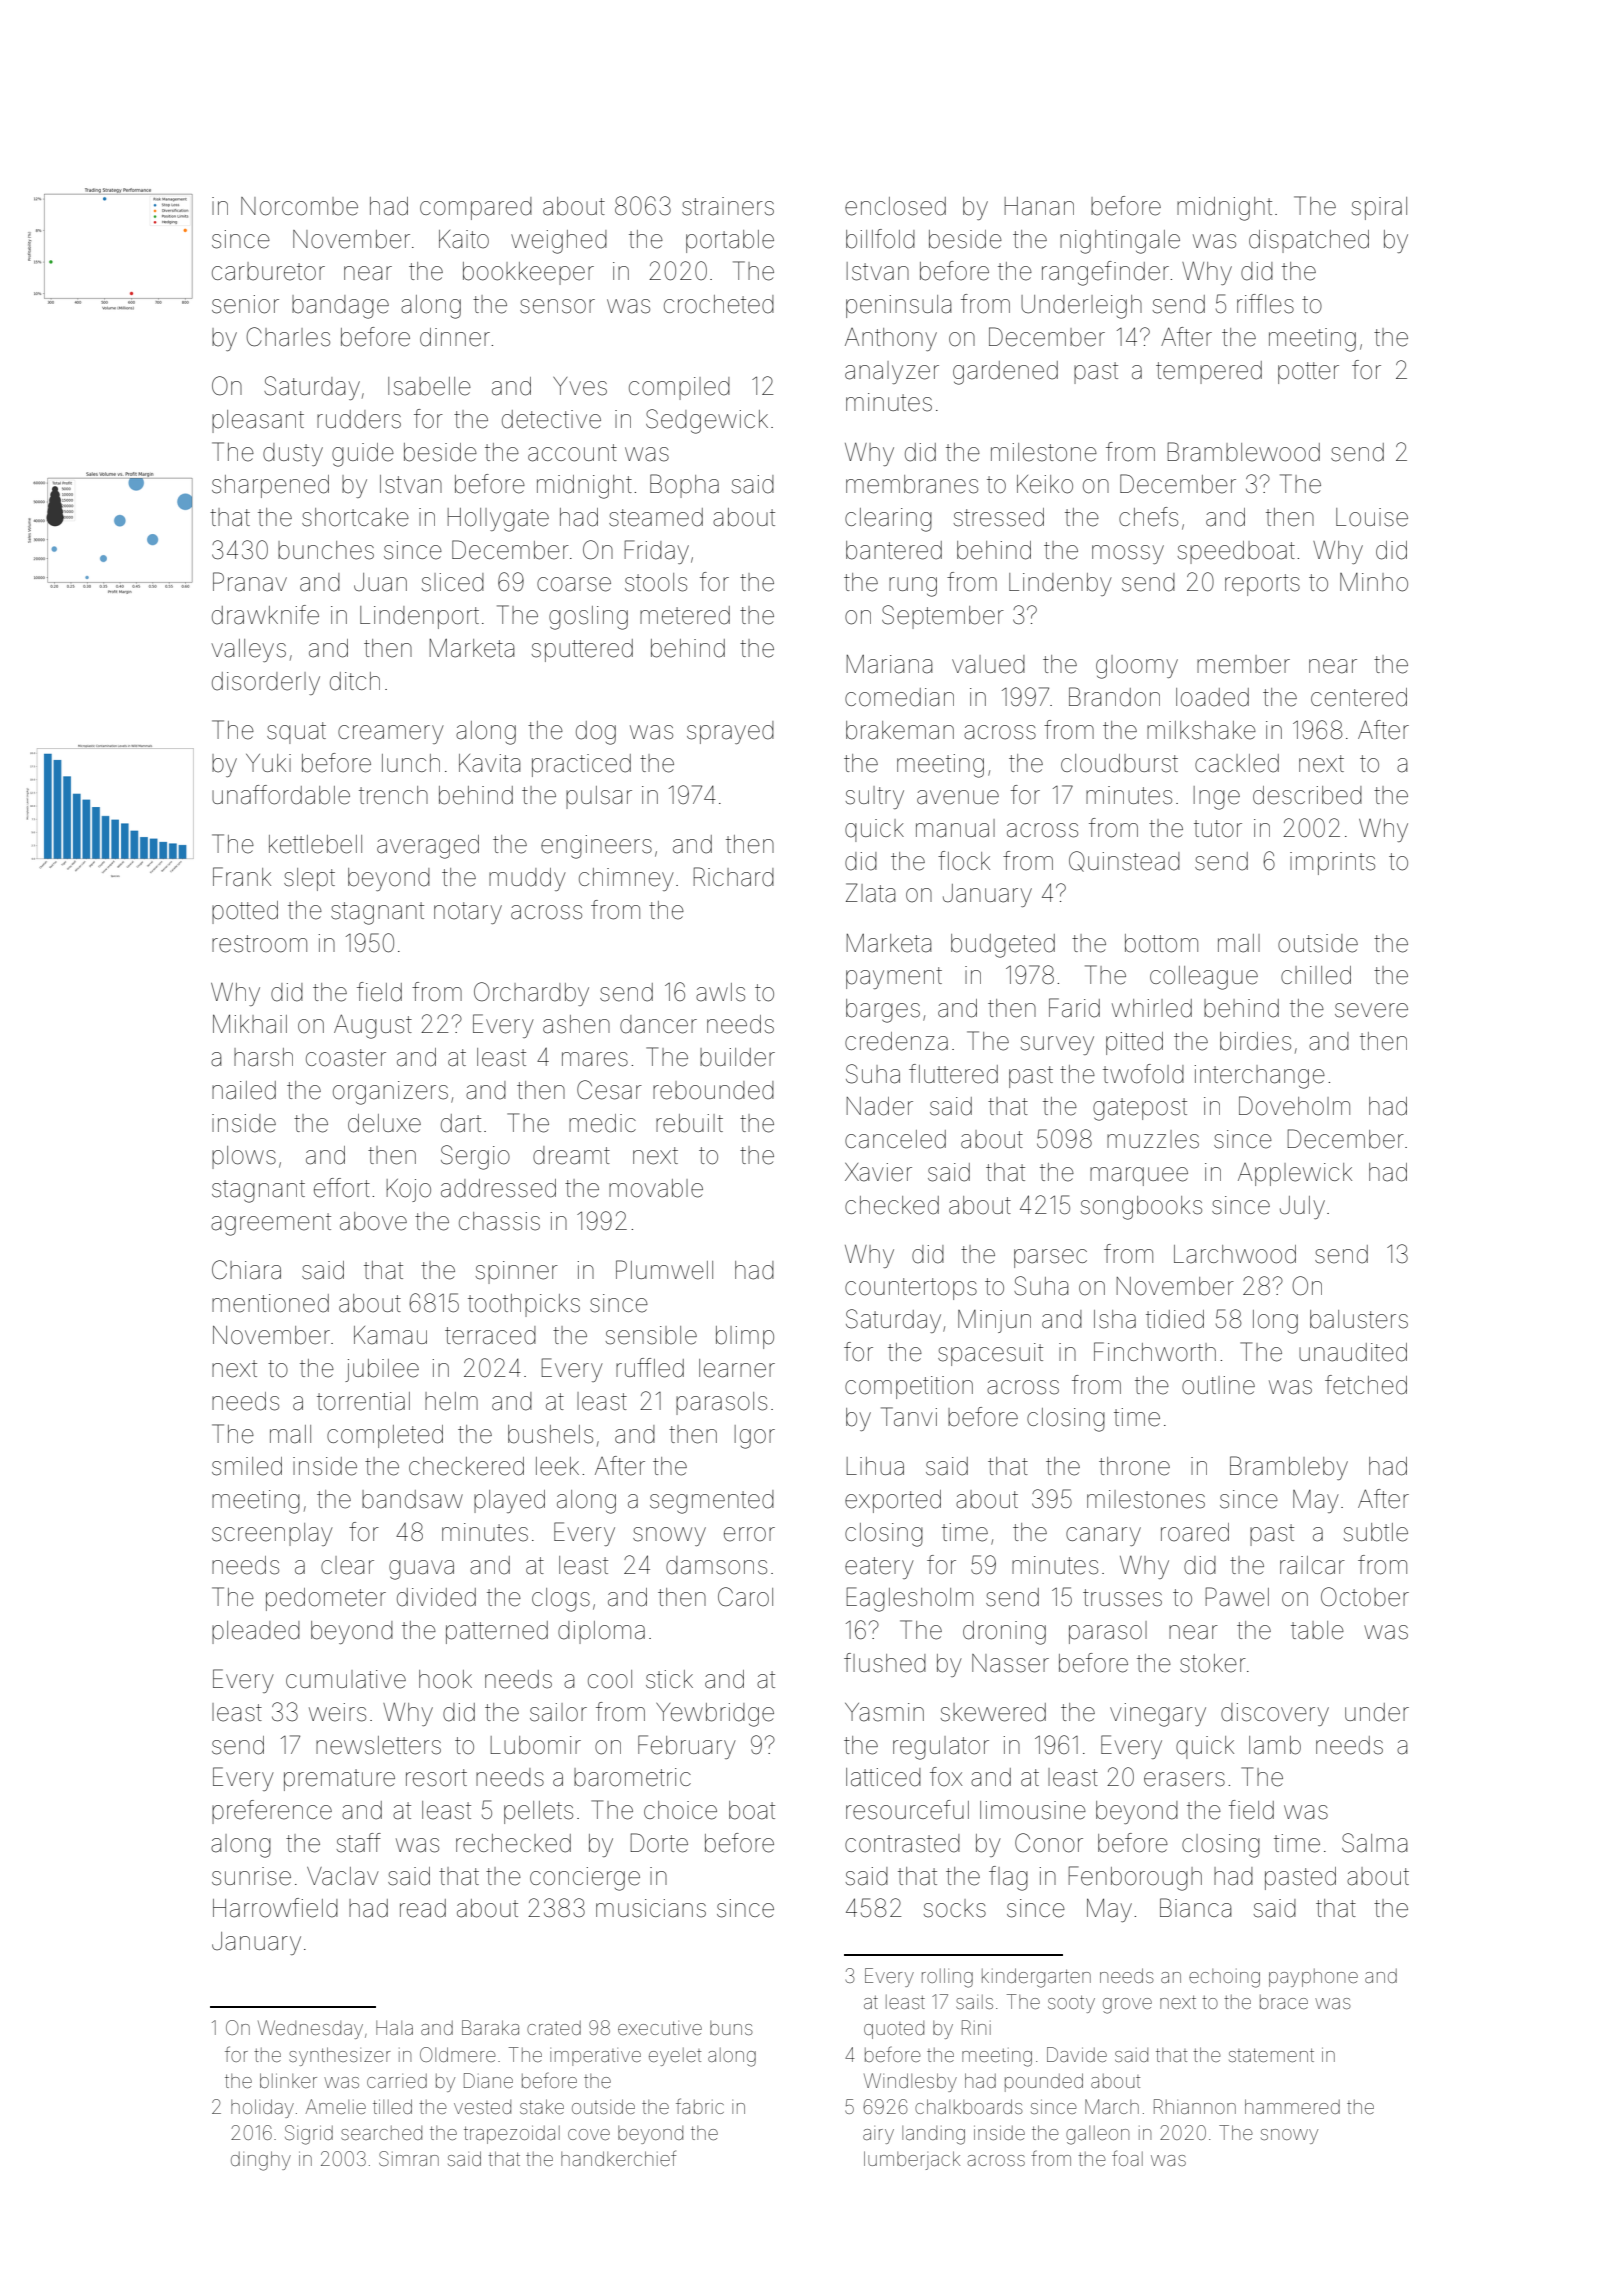 This screenshot has width=1620, height=2292. I want to click on crated, so click(554, 2028).
